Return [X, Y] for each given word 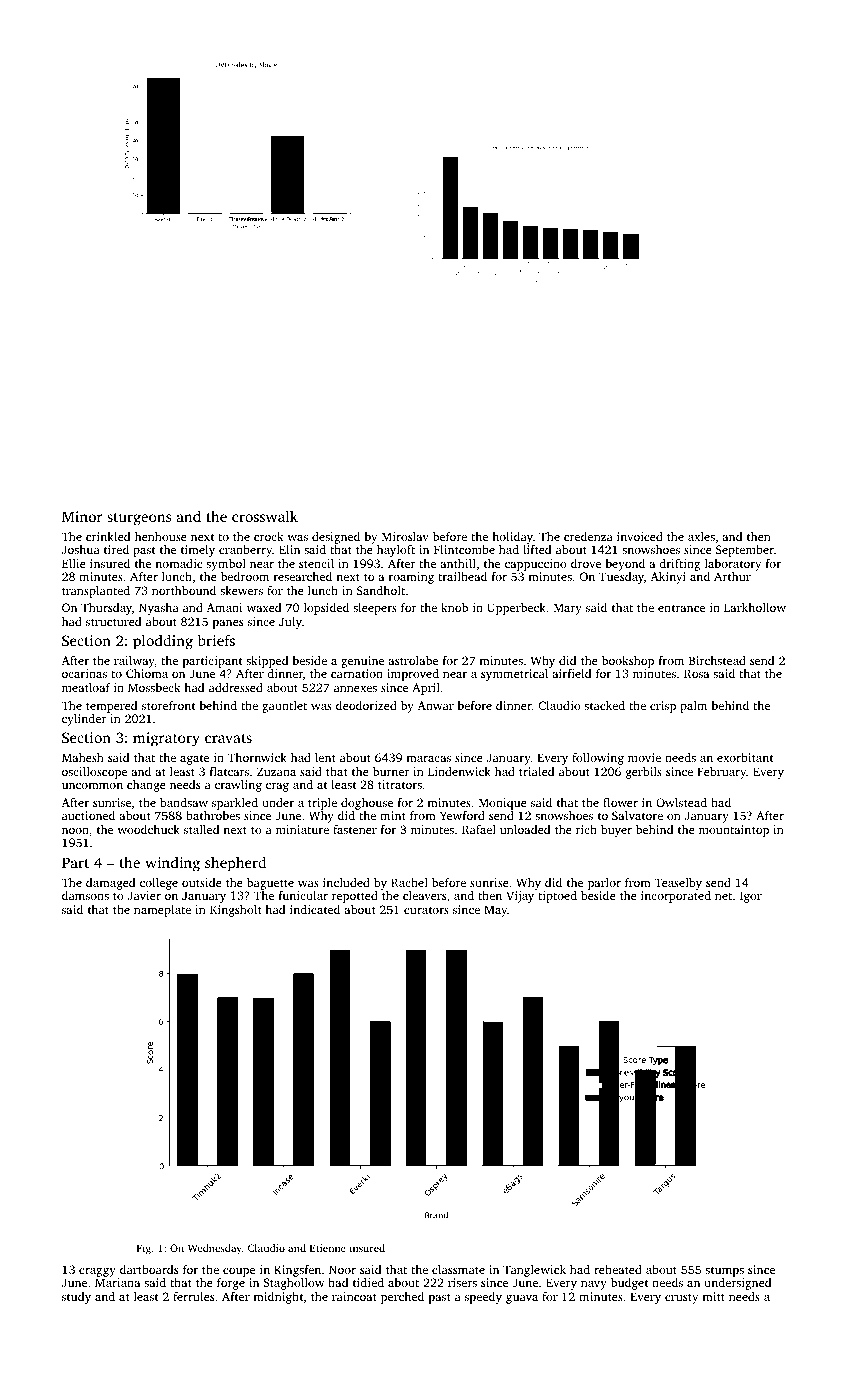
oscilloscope [94, 773]
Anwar [435, 705]
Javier [144, 895]
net [723, 896]
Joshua [81, 549]
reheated [618, 1269]
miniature [302, 829]
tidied [368, 1282]
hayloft [396, 551]
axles [701, 536]
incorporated [676, 897]
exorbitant [745, 757]
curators [426, 910]
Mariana [117, 1282]
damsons [85, 895]
